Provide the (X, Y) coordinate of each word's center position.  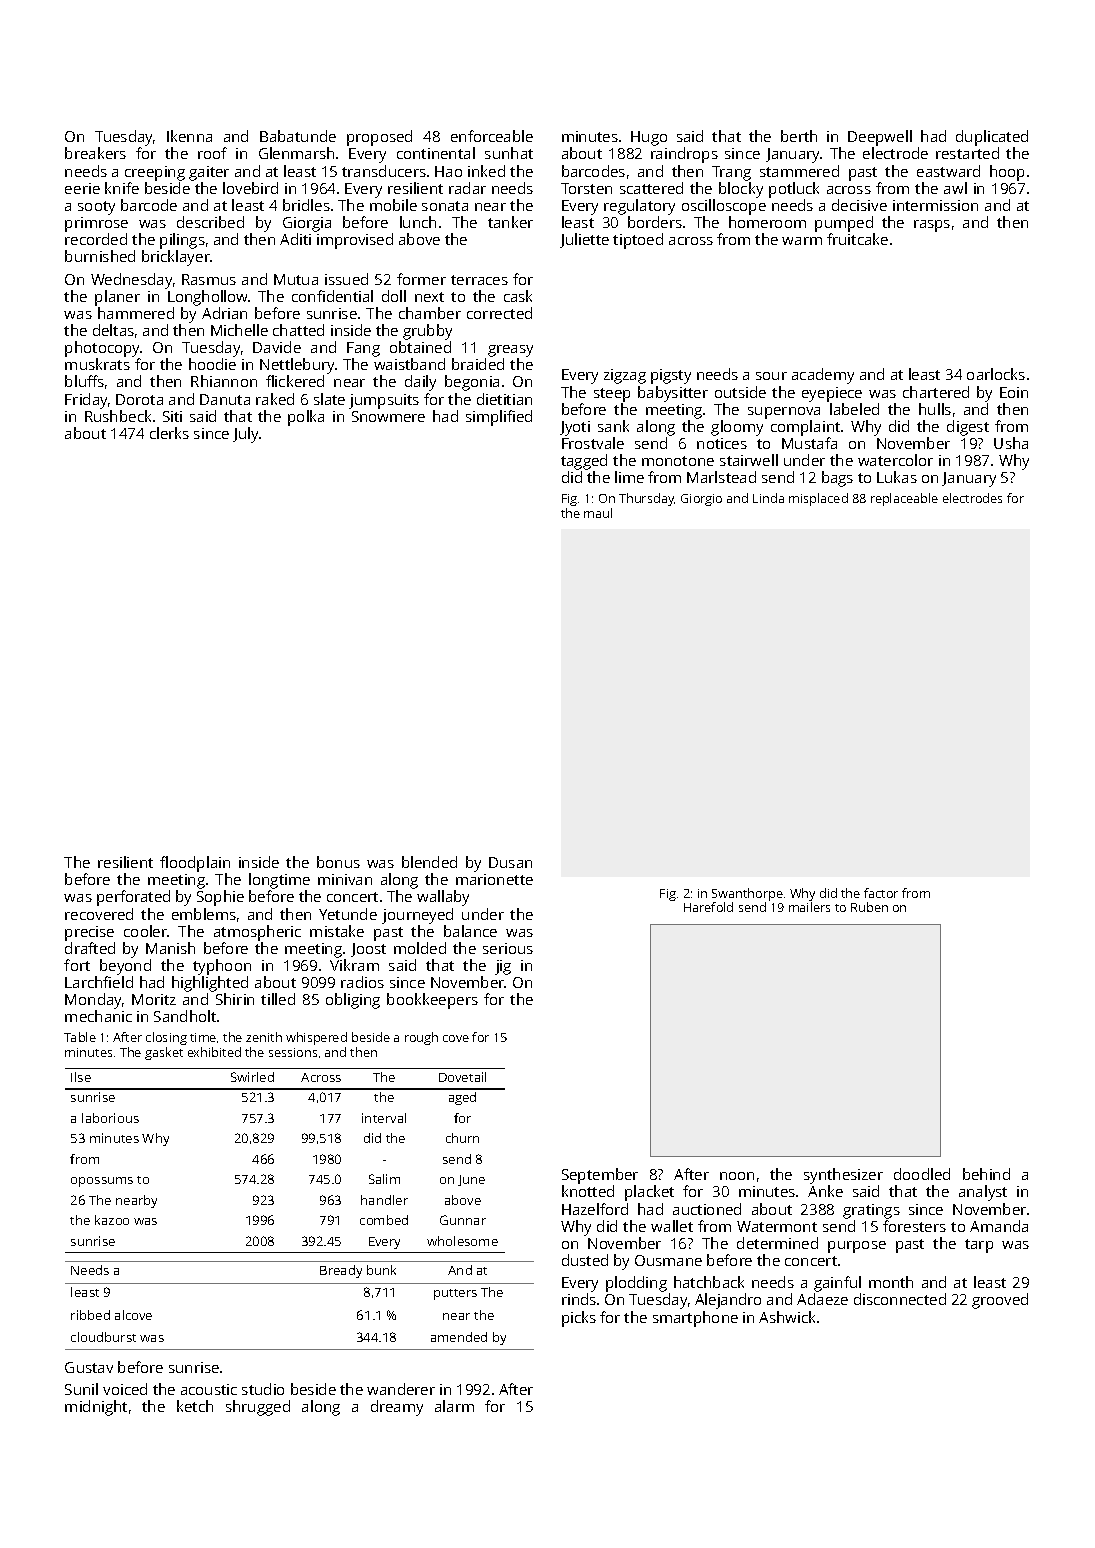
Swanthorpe (747, 894)
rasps (932, 226)
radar (467, 188)
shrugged (258, 1408)
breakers (95, 153)
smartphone (695, 1319)
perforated (133, 898)
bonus (338, 862)
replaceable (904, 499)
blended (429, 862)
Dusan (510, 862)
